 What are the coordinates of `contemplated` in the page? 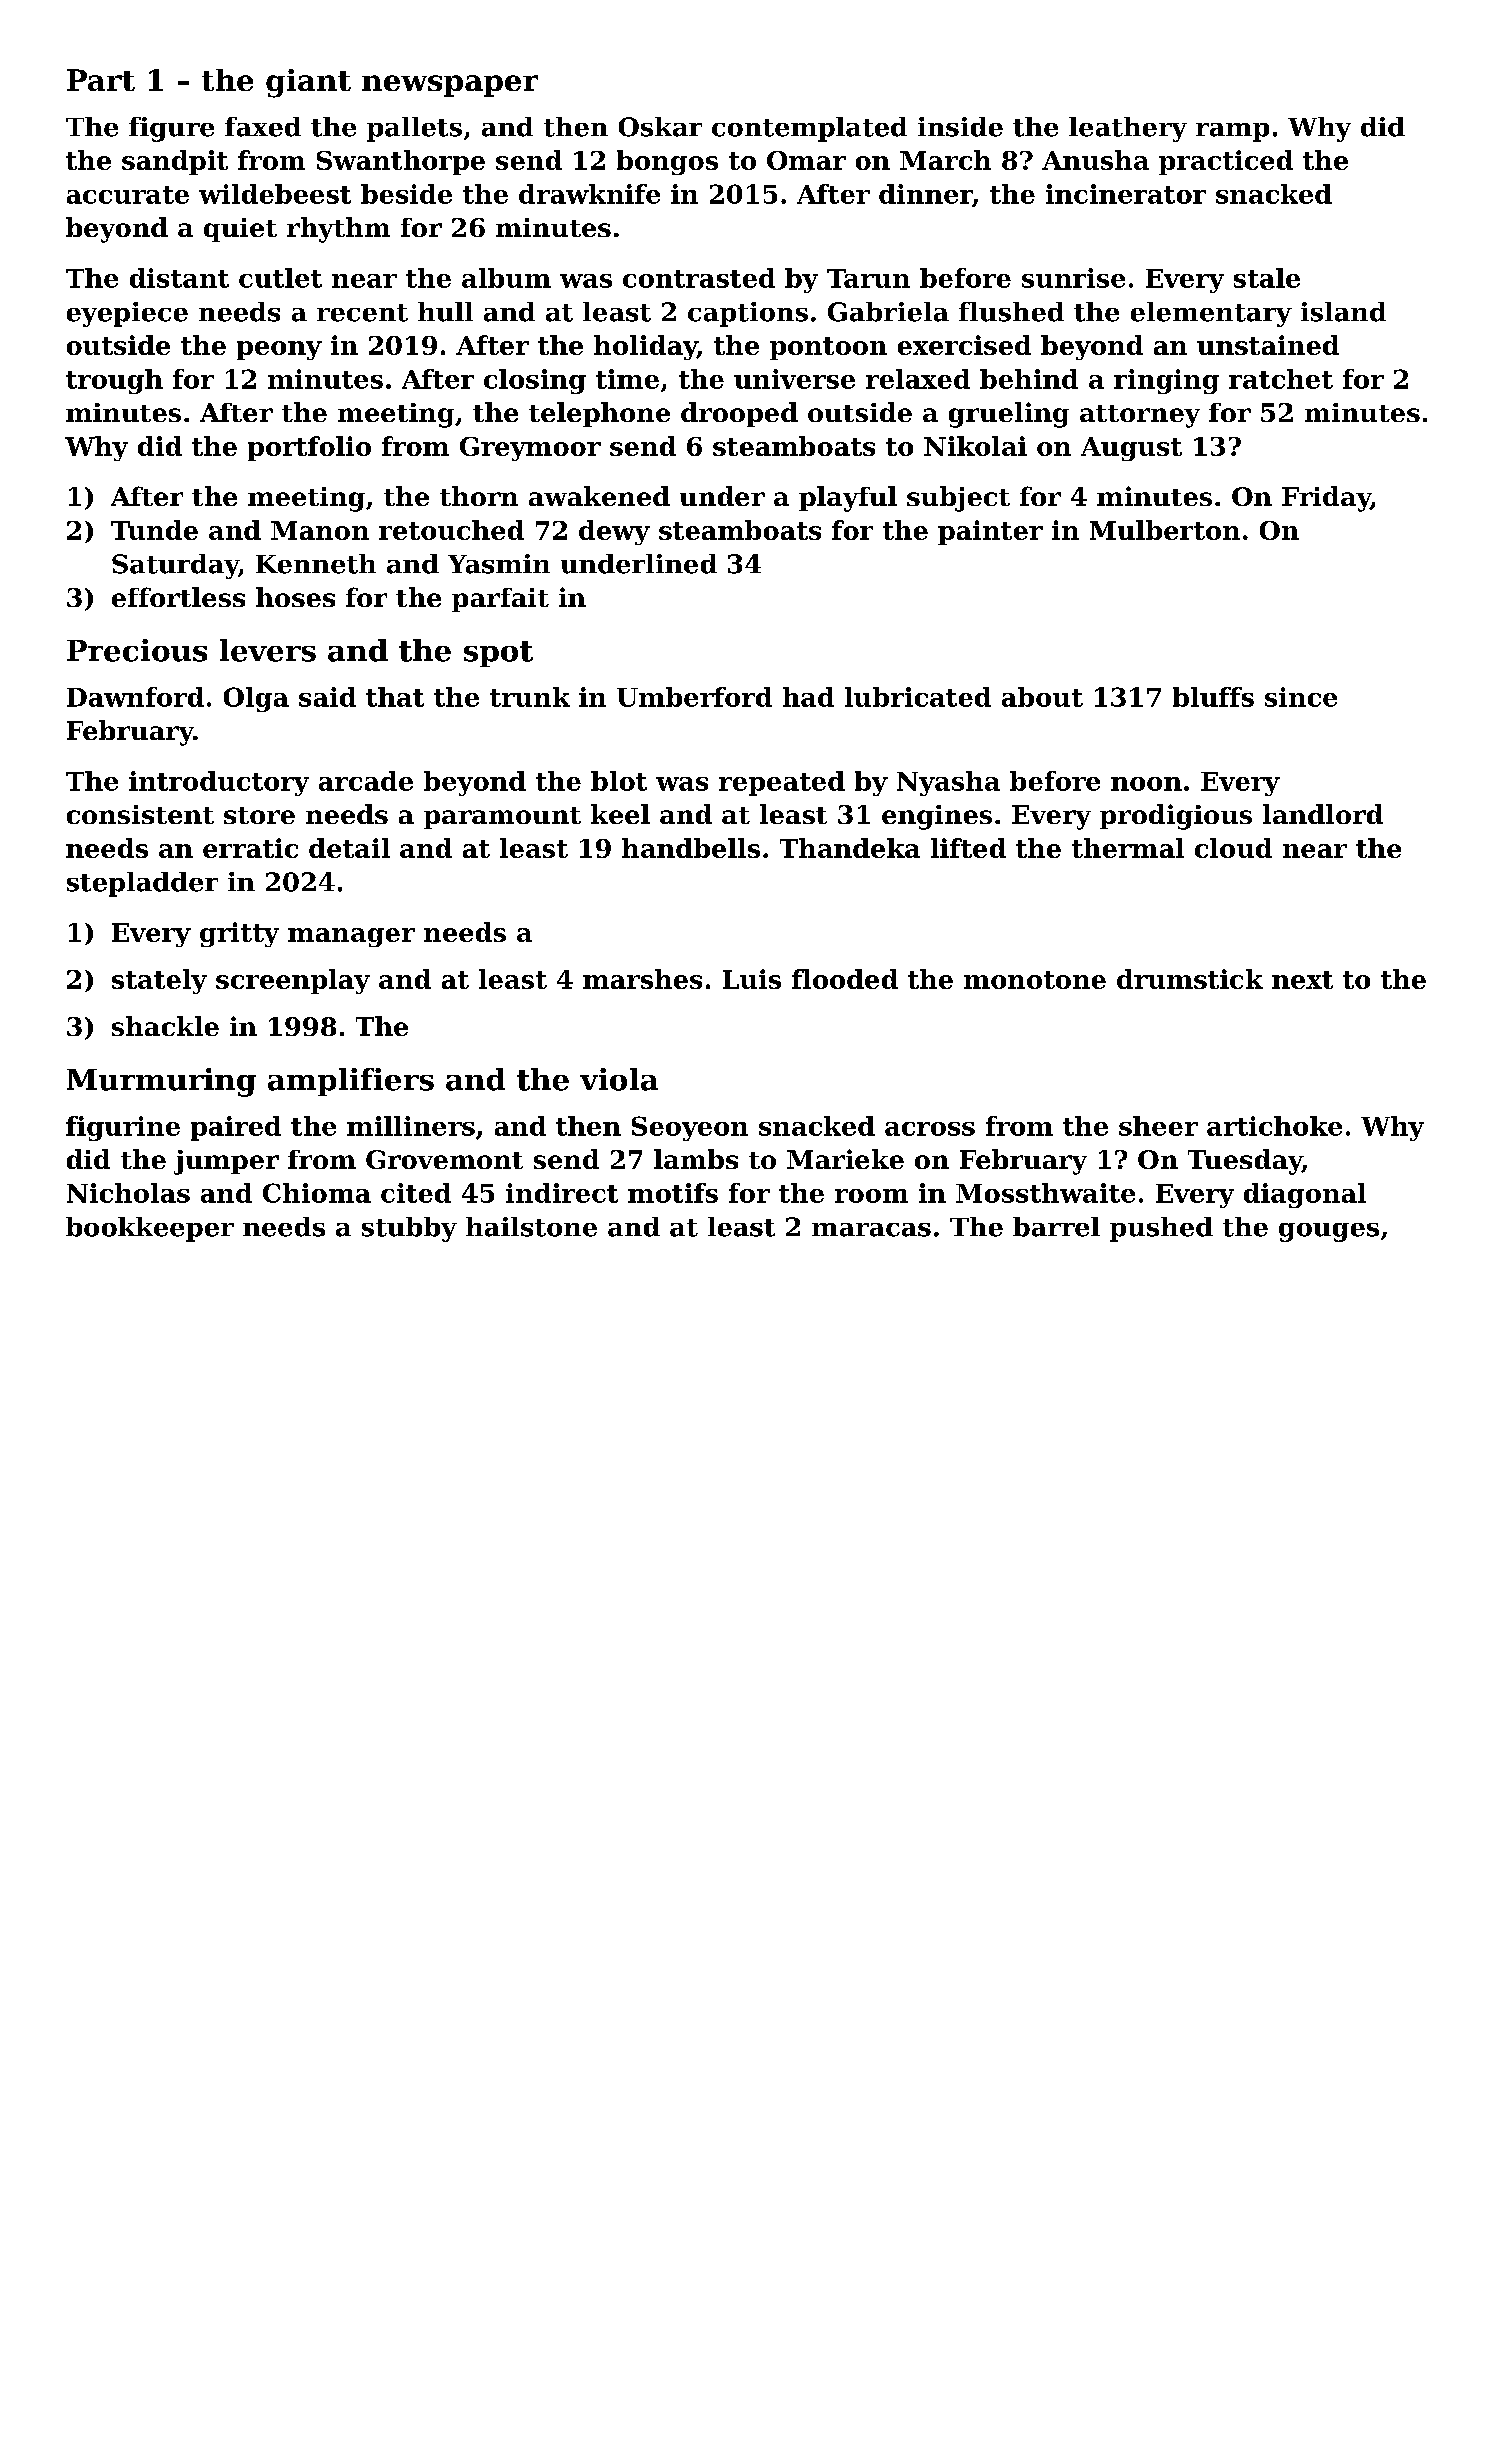 It's located at (809, 129).
